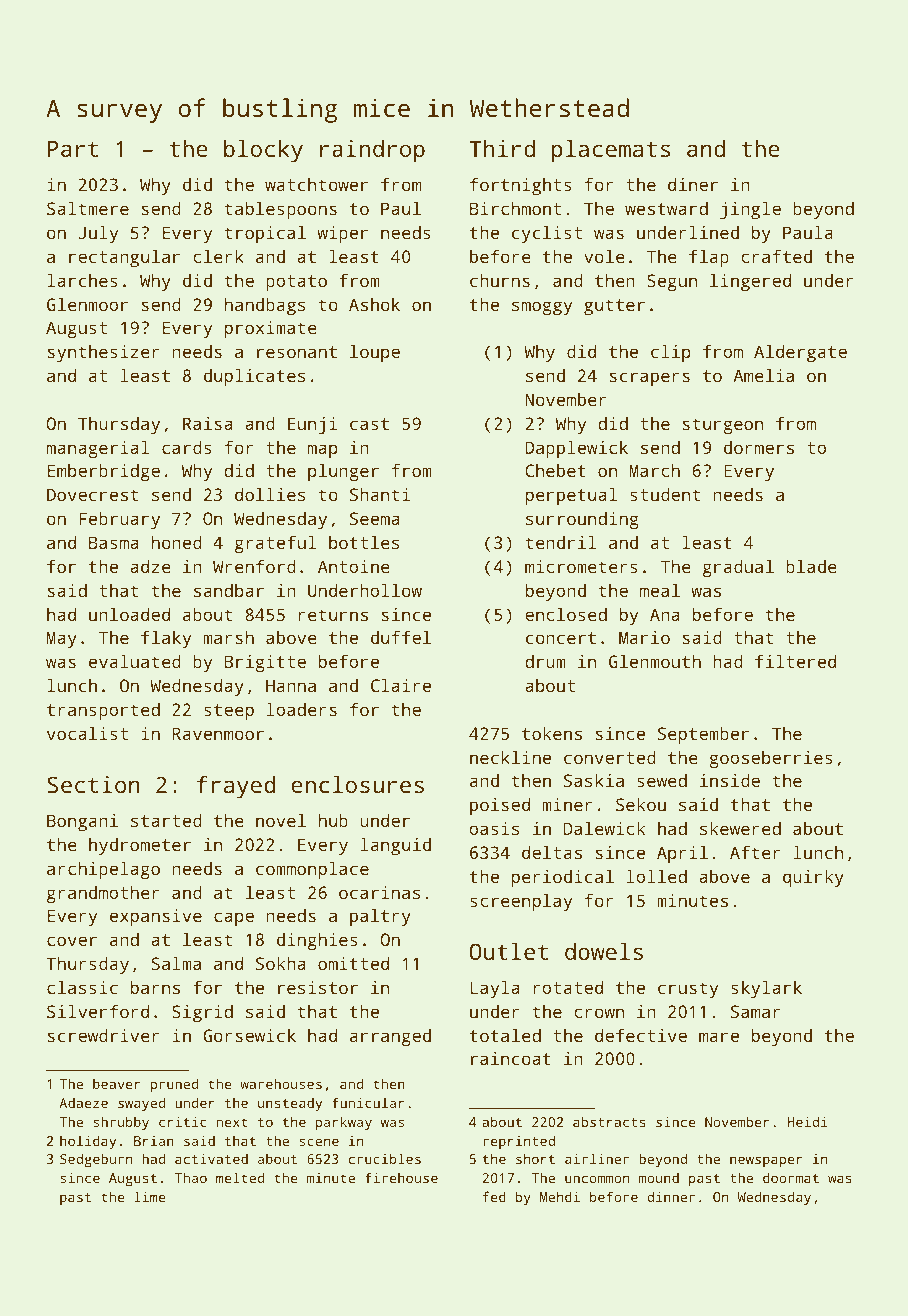 This screenshot has height=1316, width=908. I want to click on Glenmoor, so click(87, 304).
